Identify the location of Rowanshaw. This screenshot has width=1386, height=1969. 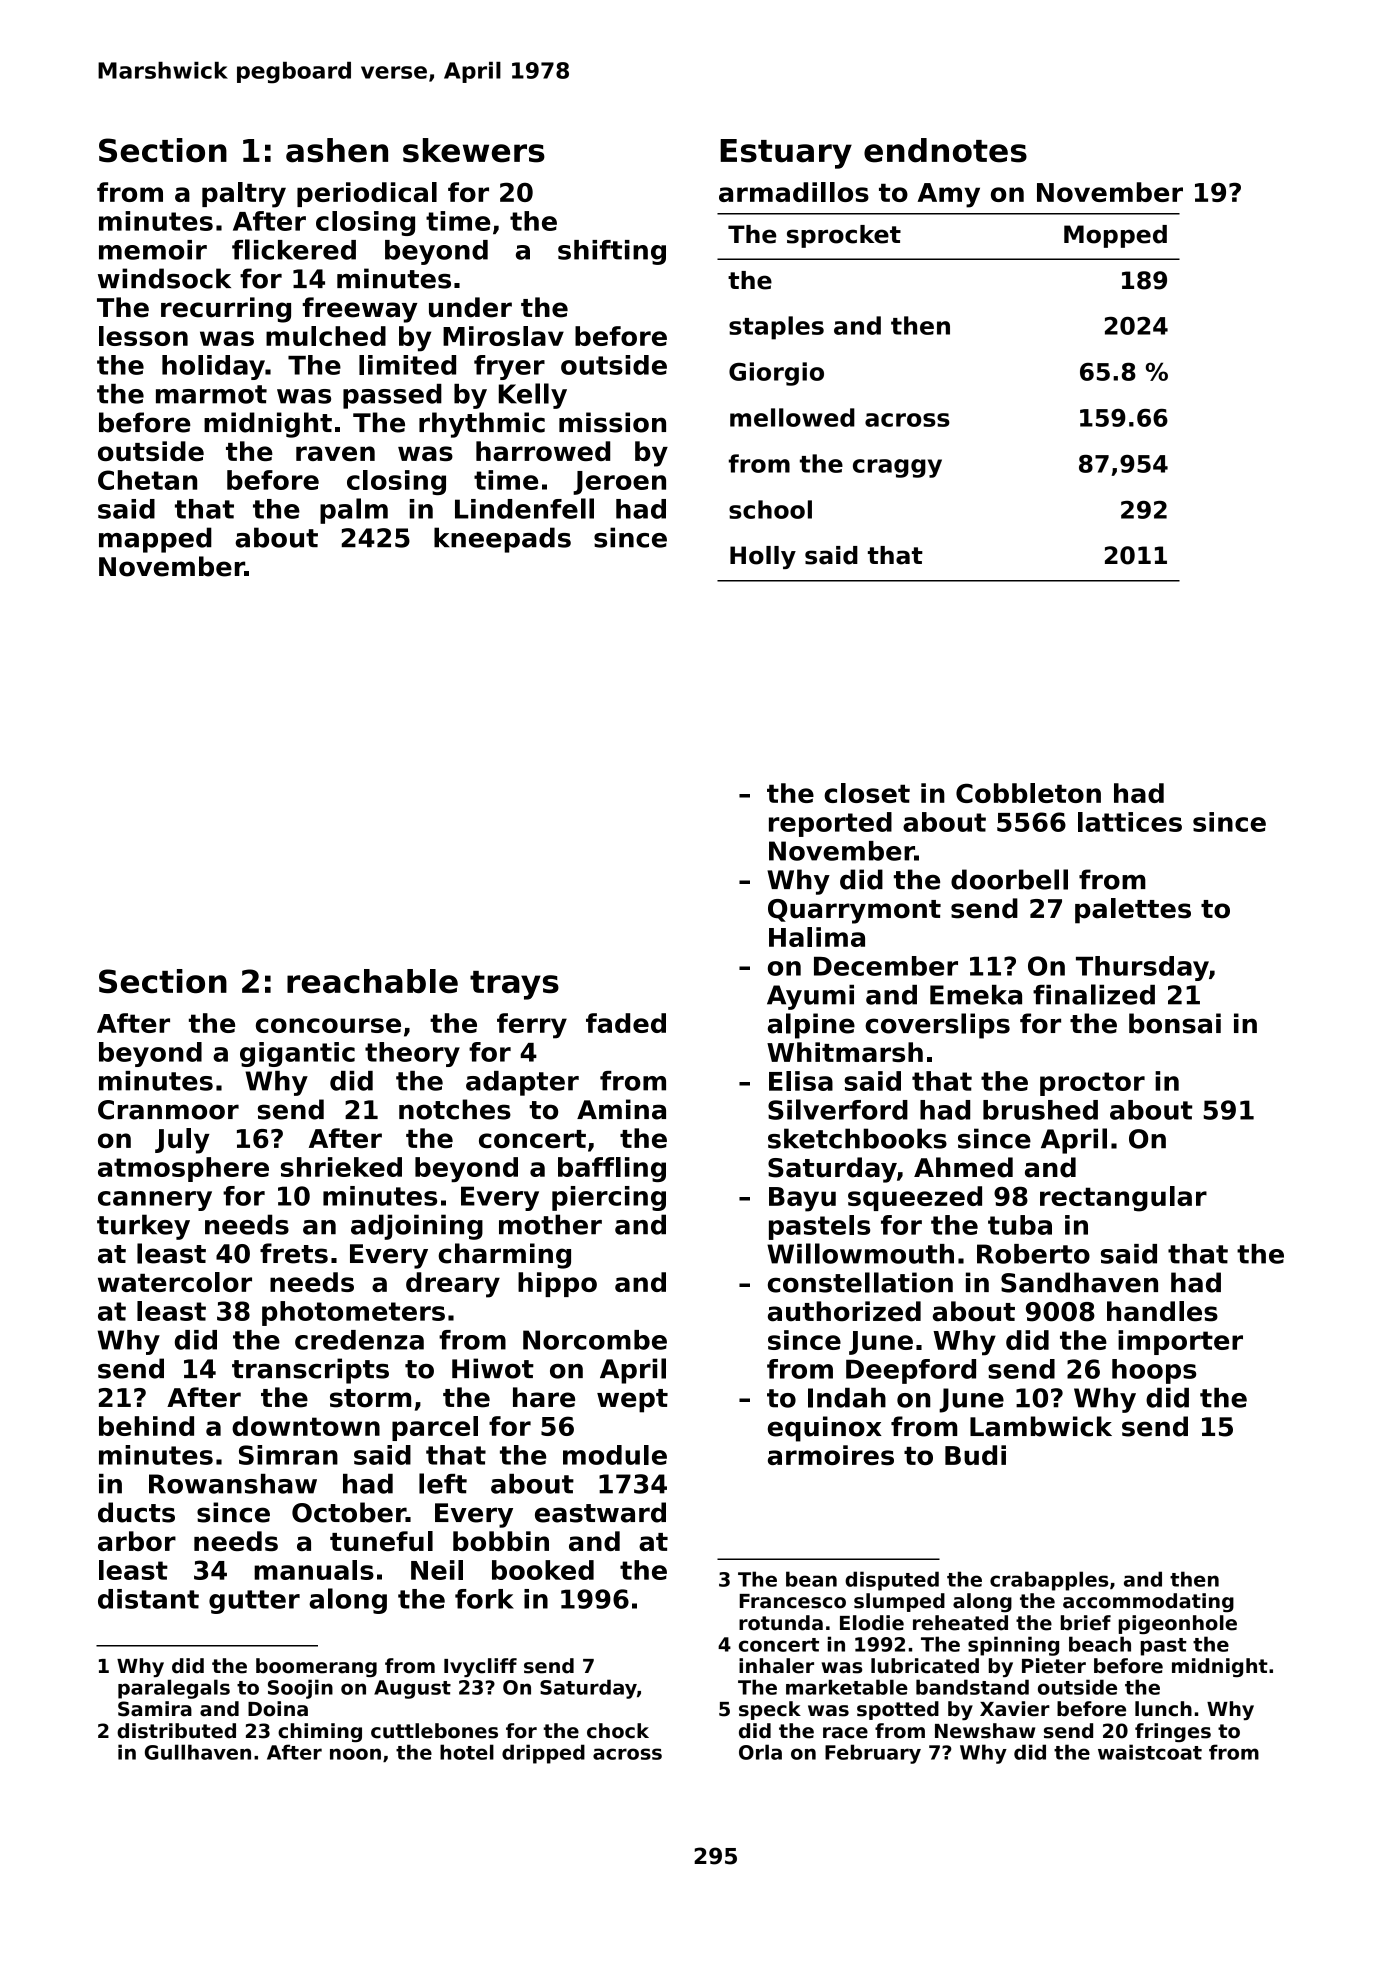
(233, 1484).
